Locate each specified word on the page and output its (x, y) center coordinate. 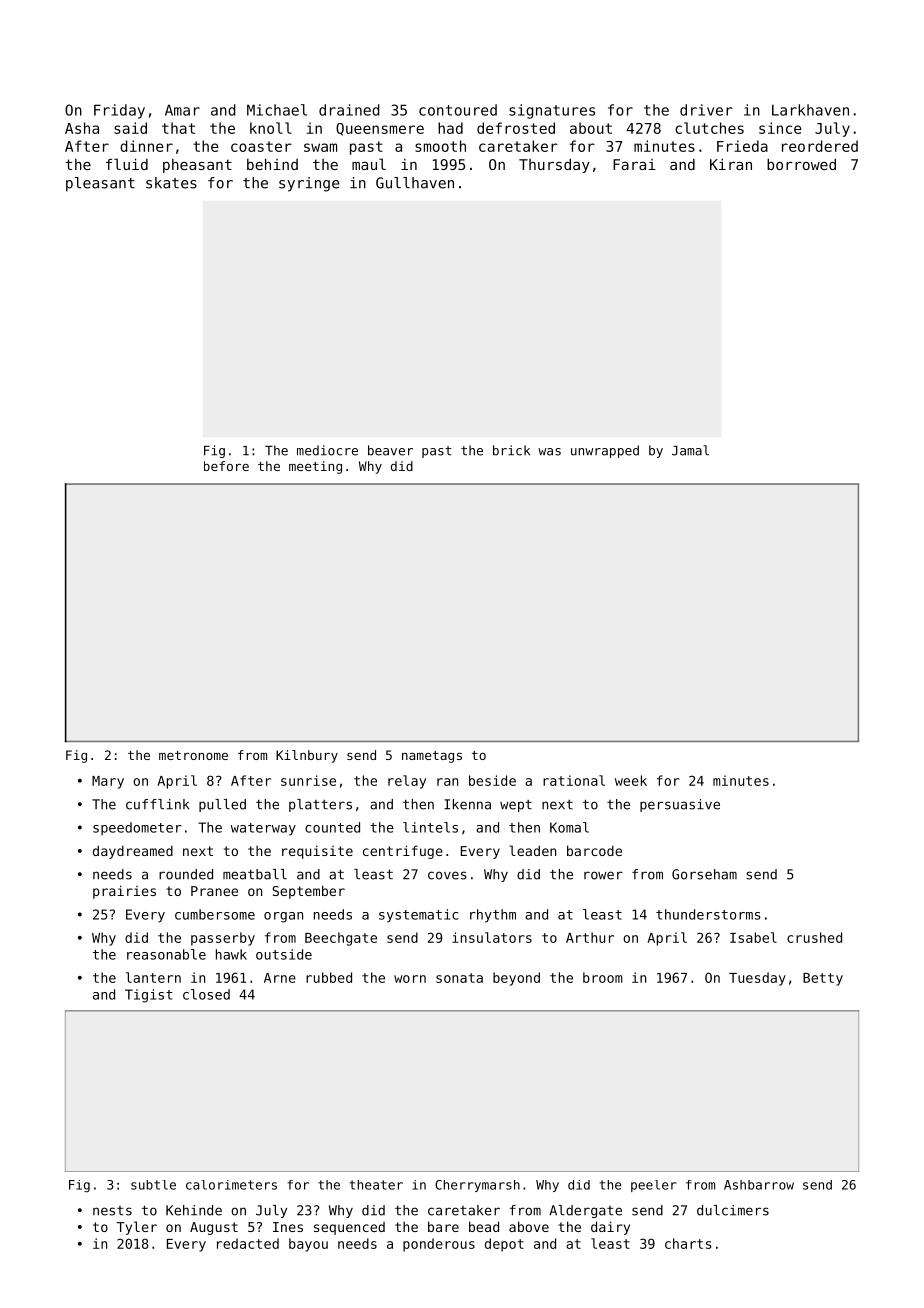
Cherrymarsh (477, 1186)
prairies (124, 892)
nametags (432, 757)
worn (410, 979)
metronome (193, 755)
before (226, 466)
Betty (823, 979)
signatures (552, 111)
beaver (390, 450)
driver (706, 110)
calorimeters (231, 1185)
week (631, 780)
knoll (271, 128)
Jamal (690, 450)
